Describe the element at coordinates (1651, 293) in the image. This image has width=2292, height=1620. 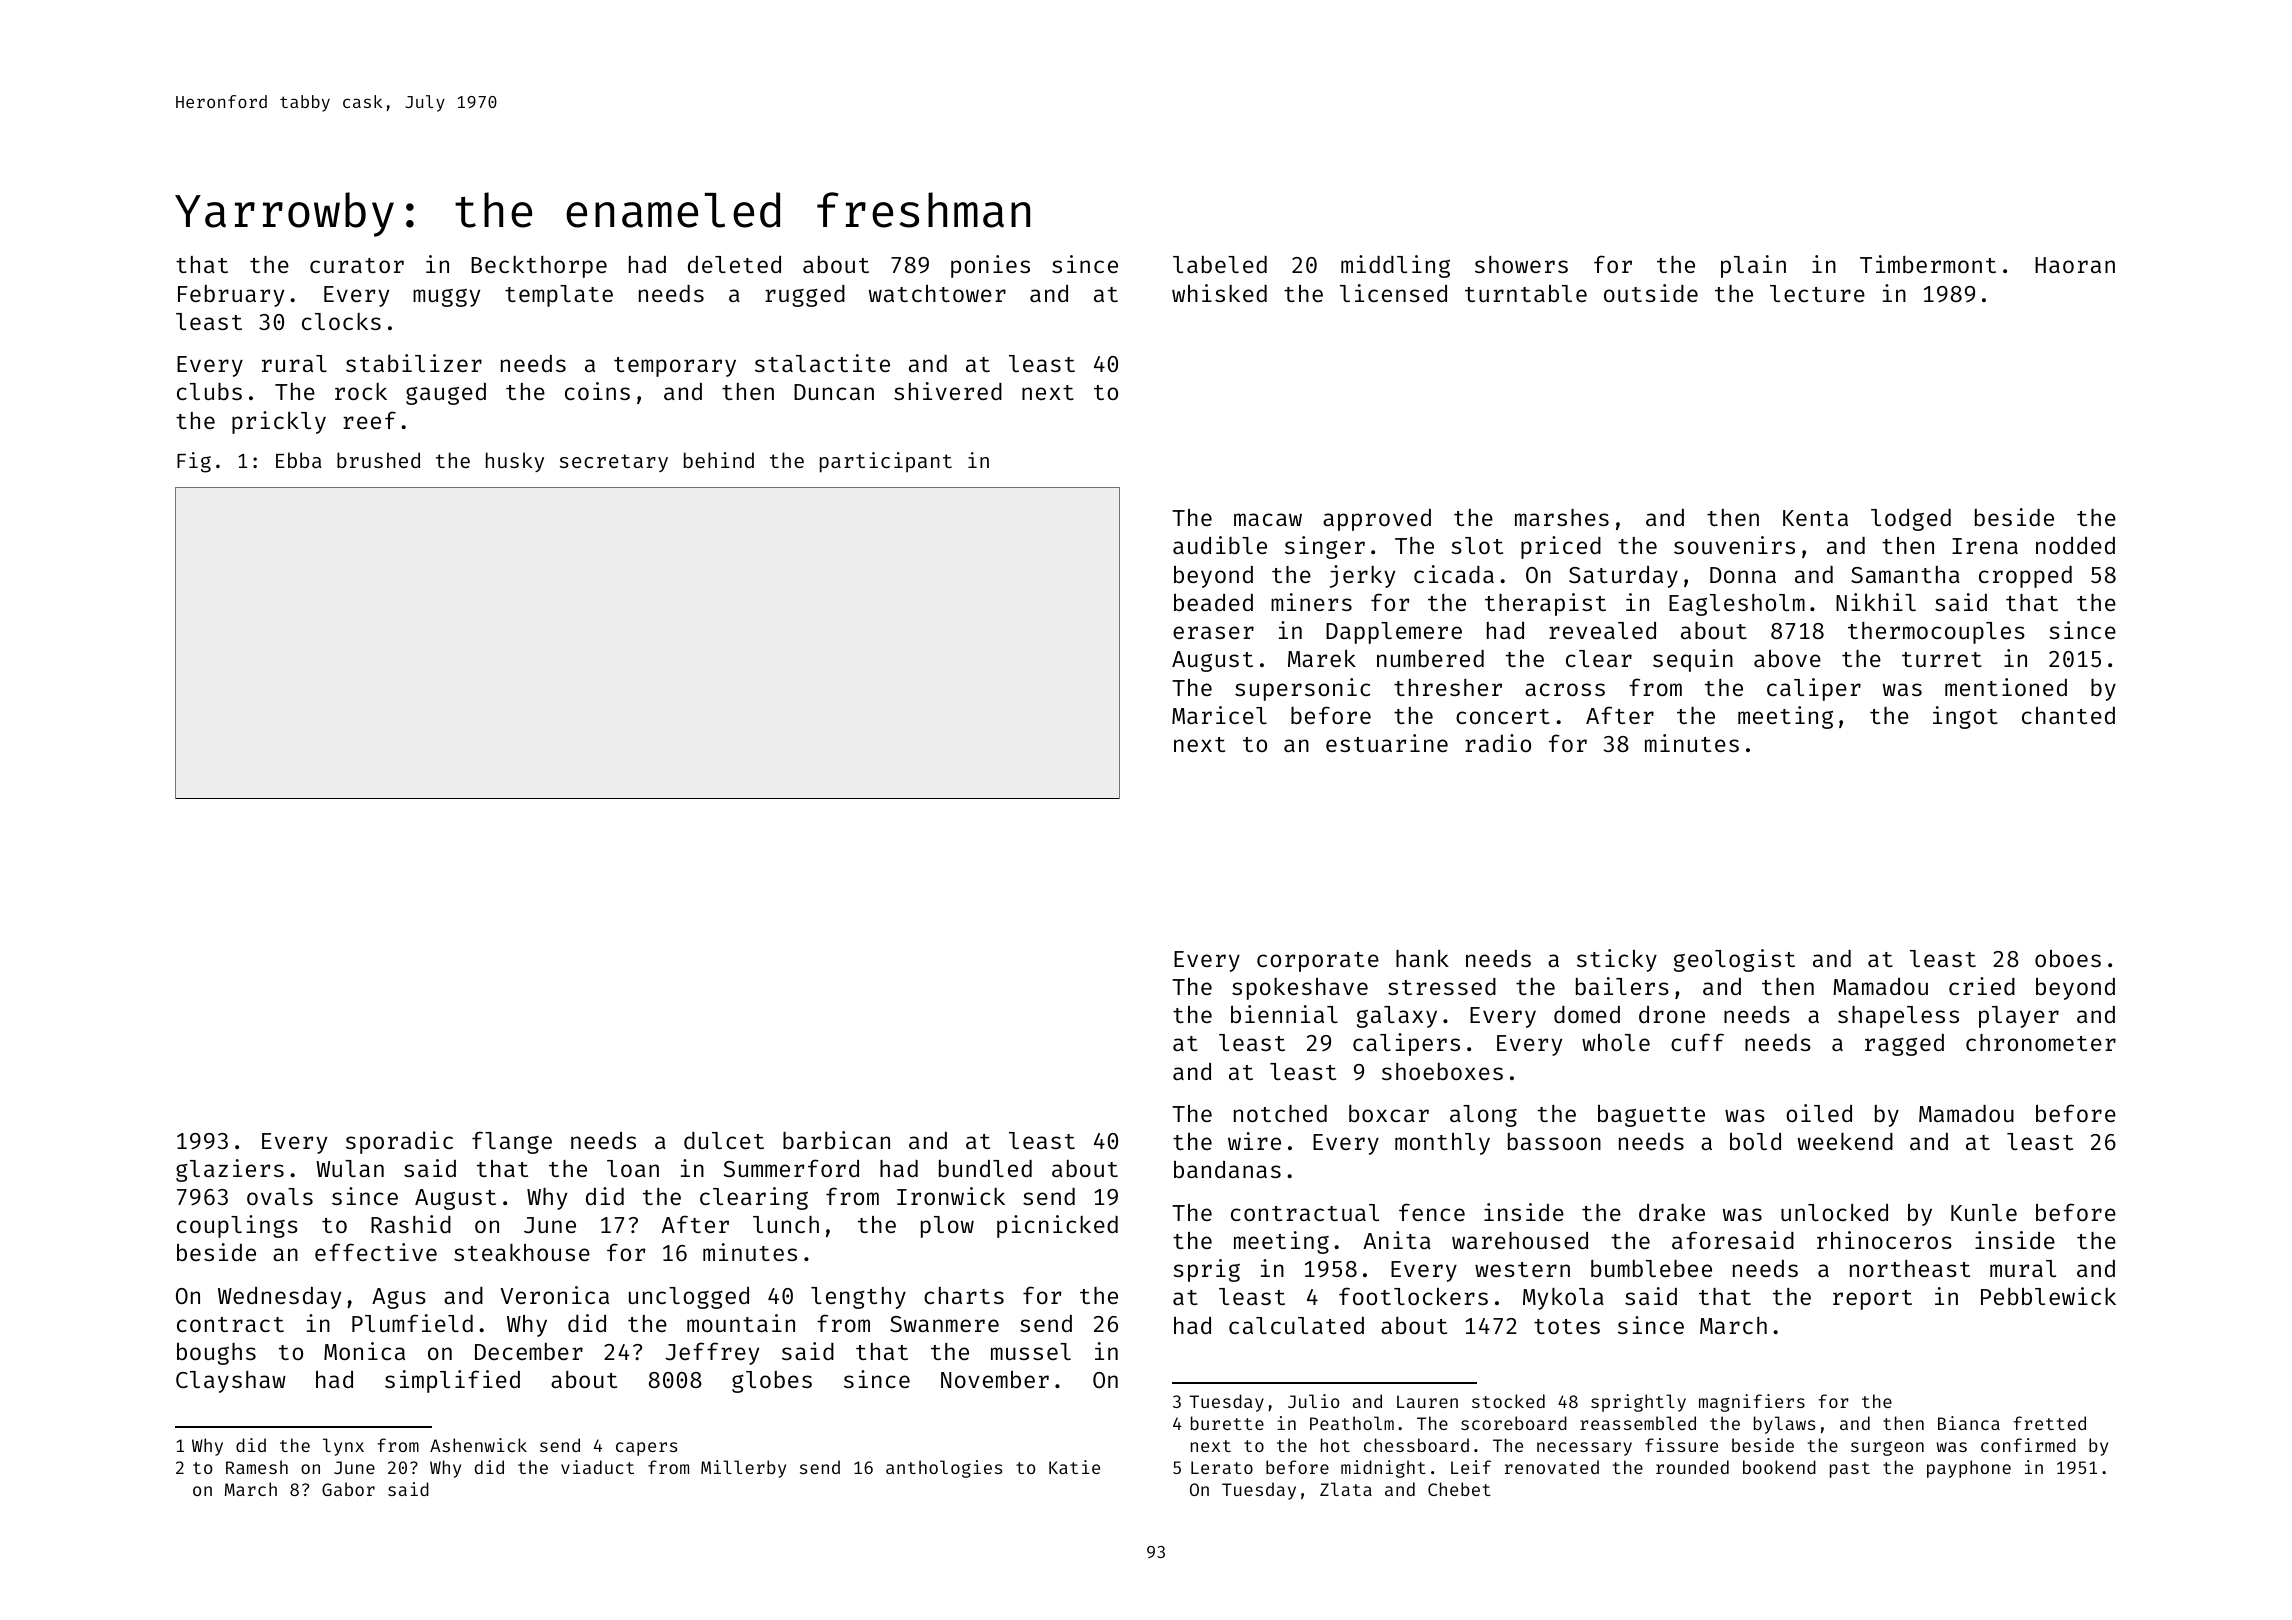
I see `outside` at that location.
